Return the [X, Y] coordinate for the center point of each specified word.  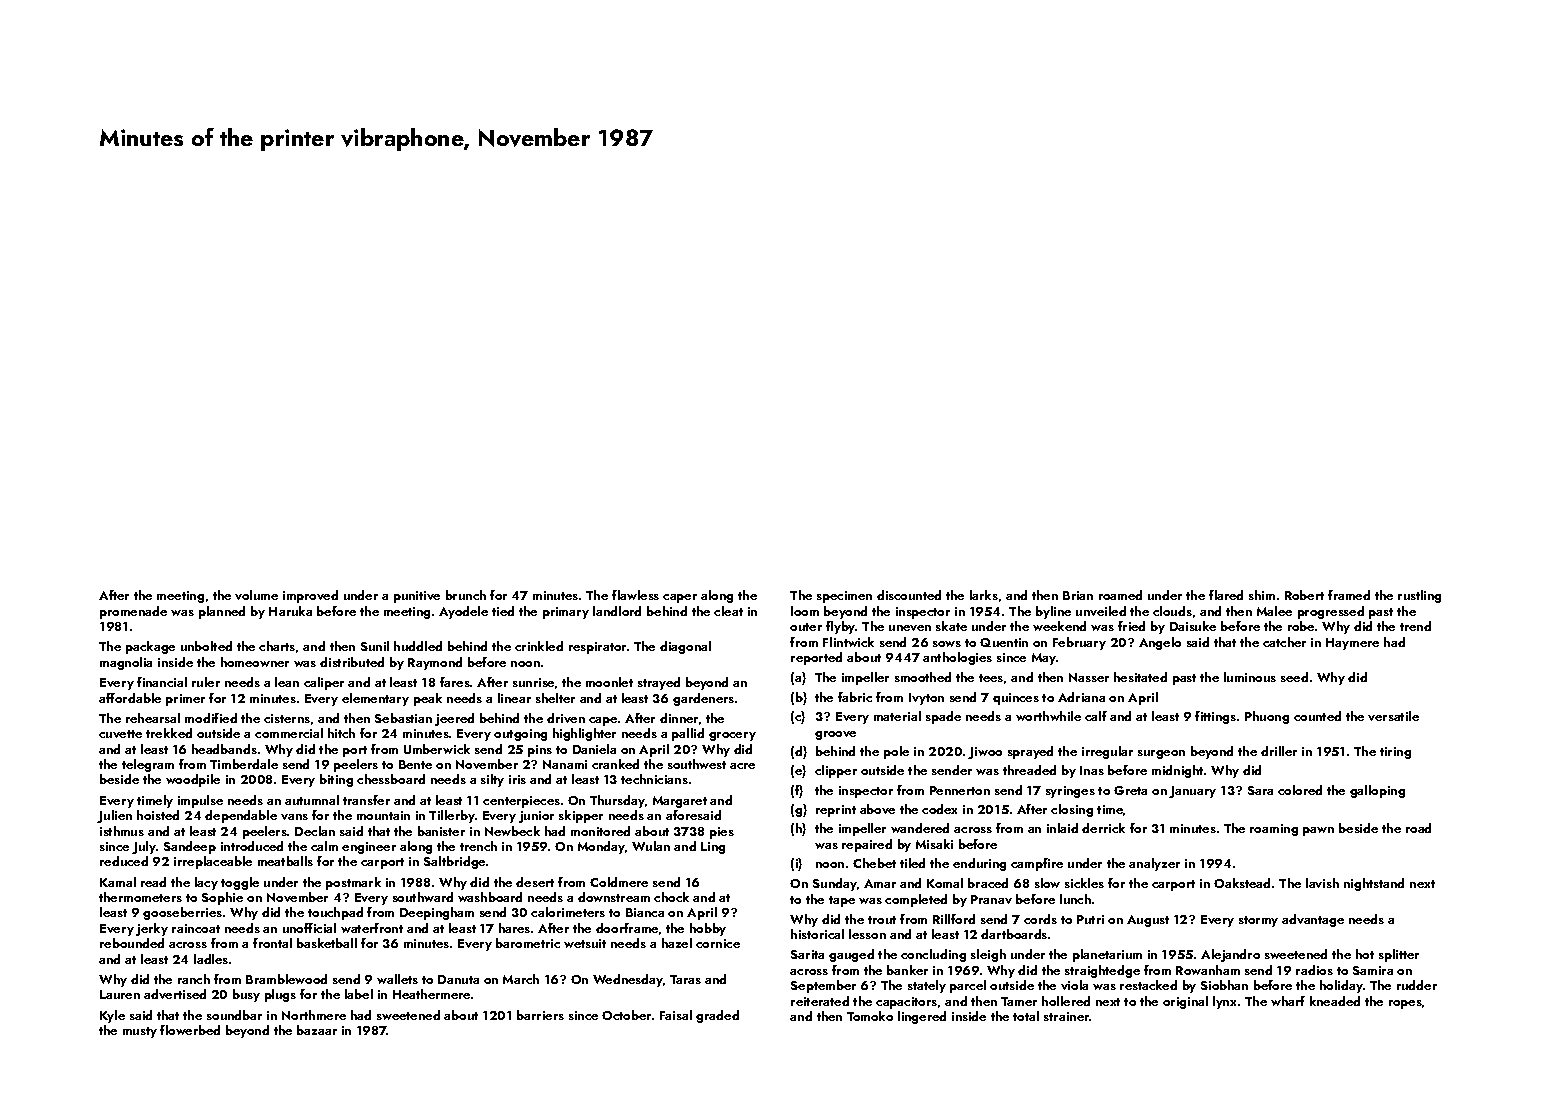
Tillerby [452, 816]
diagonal [685, 647]
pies [722, 833]
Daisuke [1193, 626]
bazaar [317, 1030]
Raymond [435, 663]
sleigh [988, 955]
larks [984, 595]
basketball [327, 943]
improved [310, 596]
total [1026, 1016]
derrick [1103, 828]
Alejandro [1230, 955]
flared [1226, 595]
